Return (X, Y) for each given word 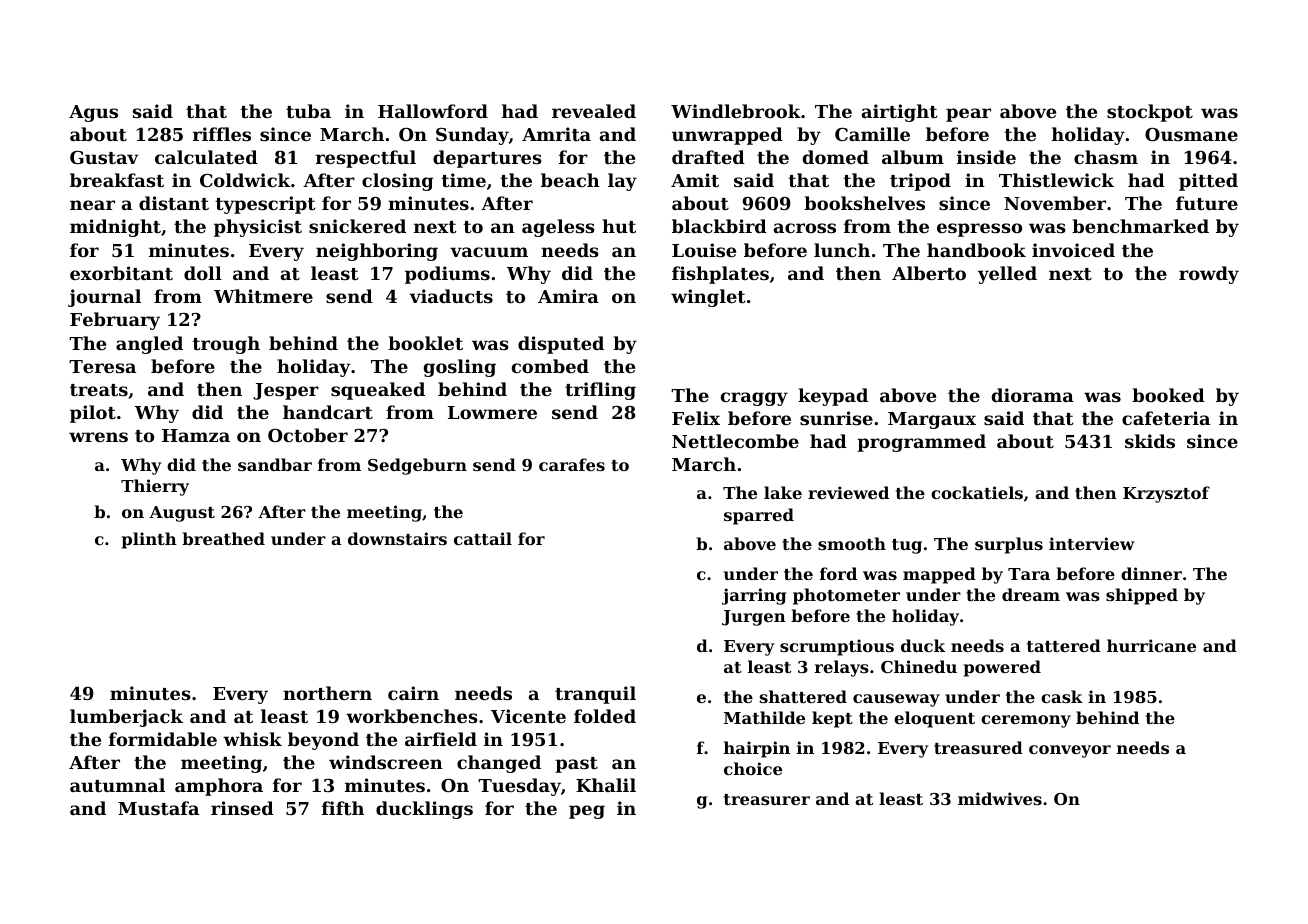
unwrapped (727, 136)
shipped (1142, 596)
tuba (308, 111)
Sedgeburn (417, 466)
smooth (852, 543)
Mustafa (158, 808)
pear (968, 115)
